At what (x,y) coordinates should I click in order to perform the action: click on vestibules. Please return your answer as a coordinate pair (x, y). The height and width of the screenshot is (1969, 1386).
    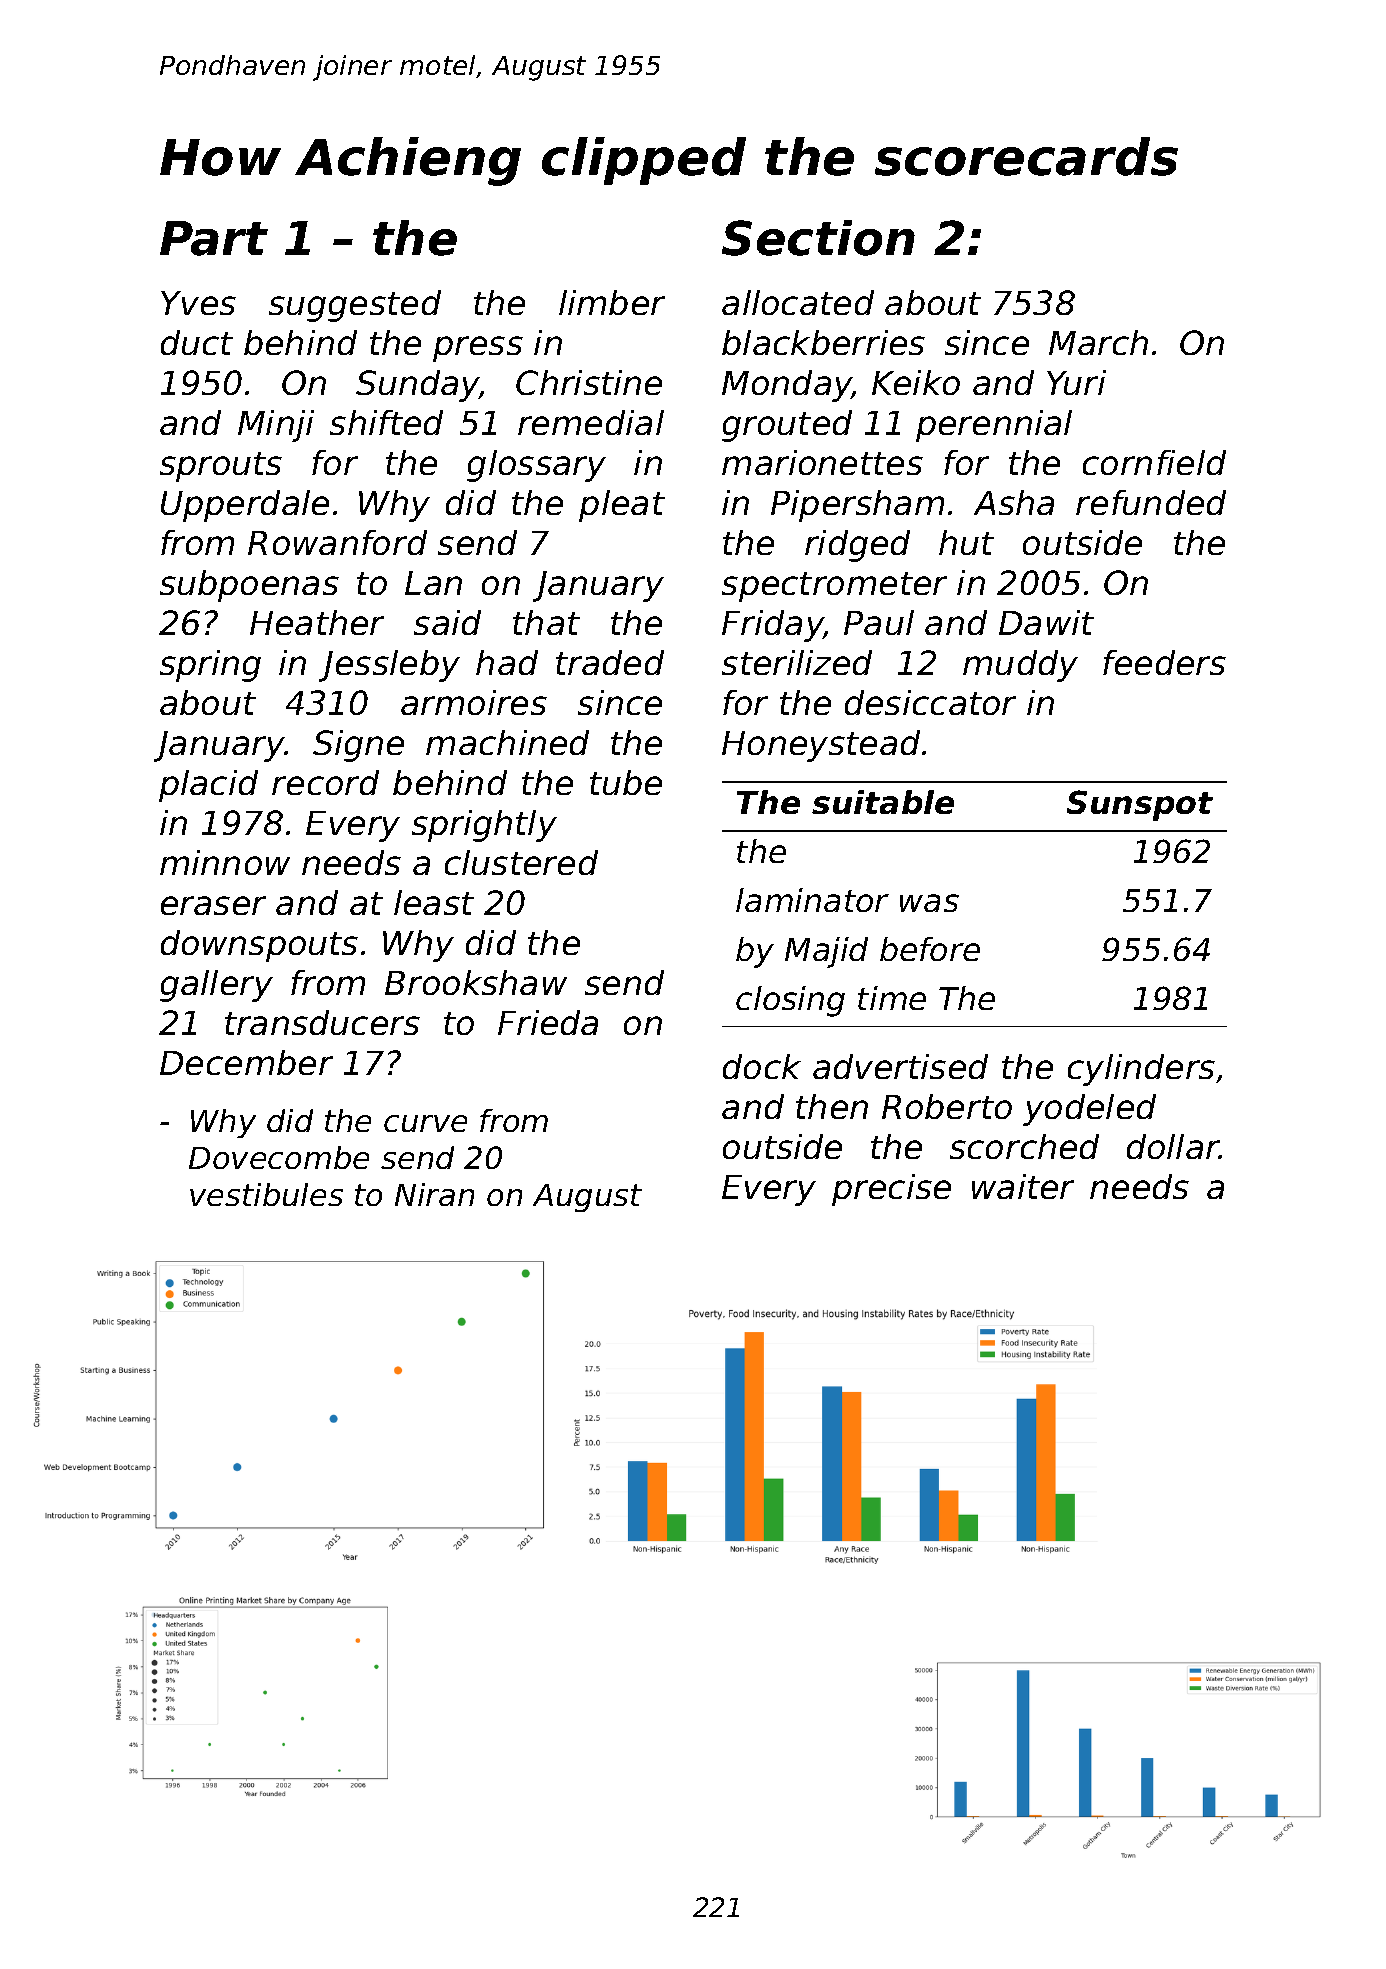
    Looking at the image, I should click on (266, 1194).
